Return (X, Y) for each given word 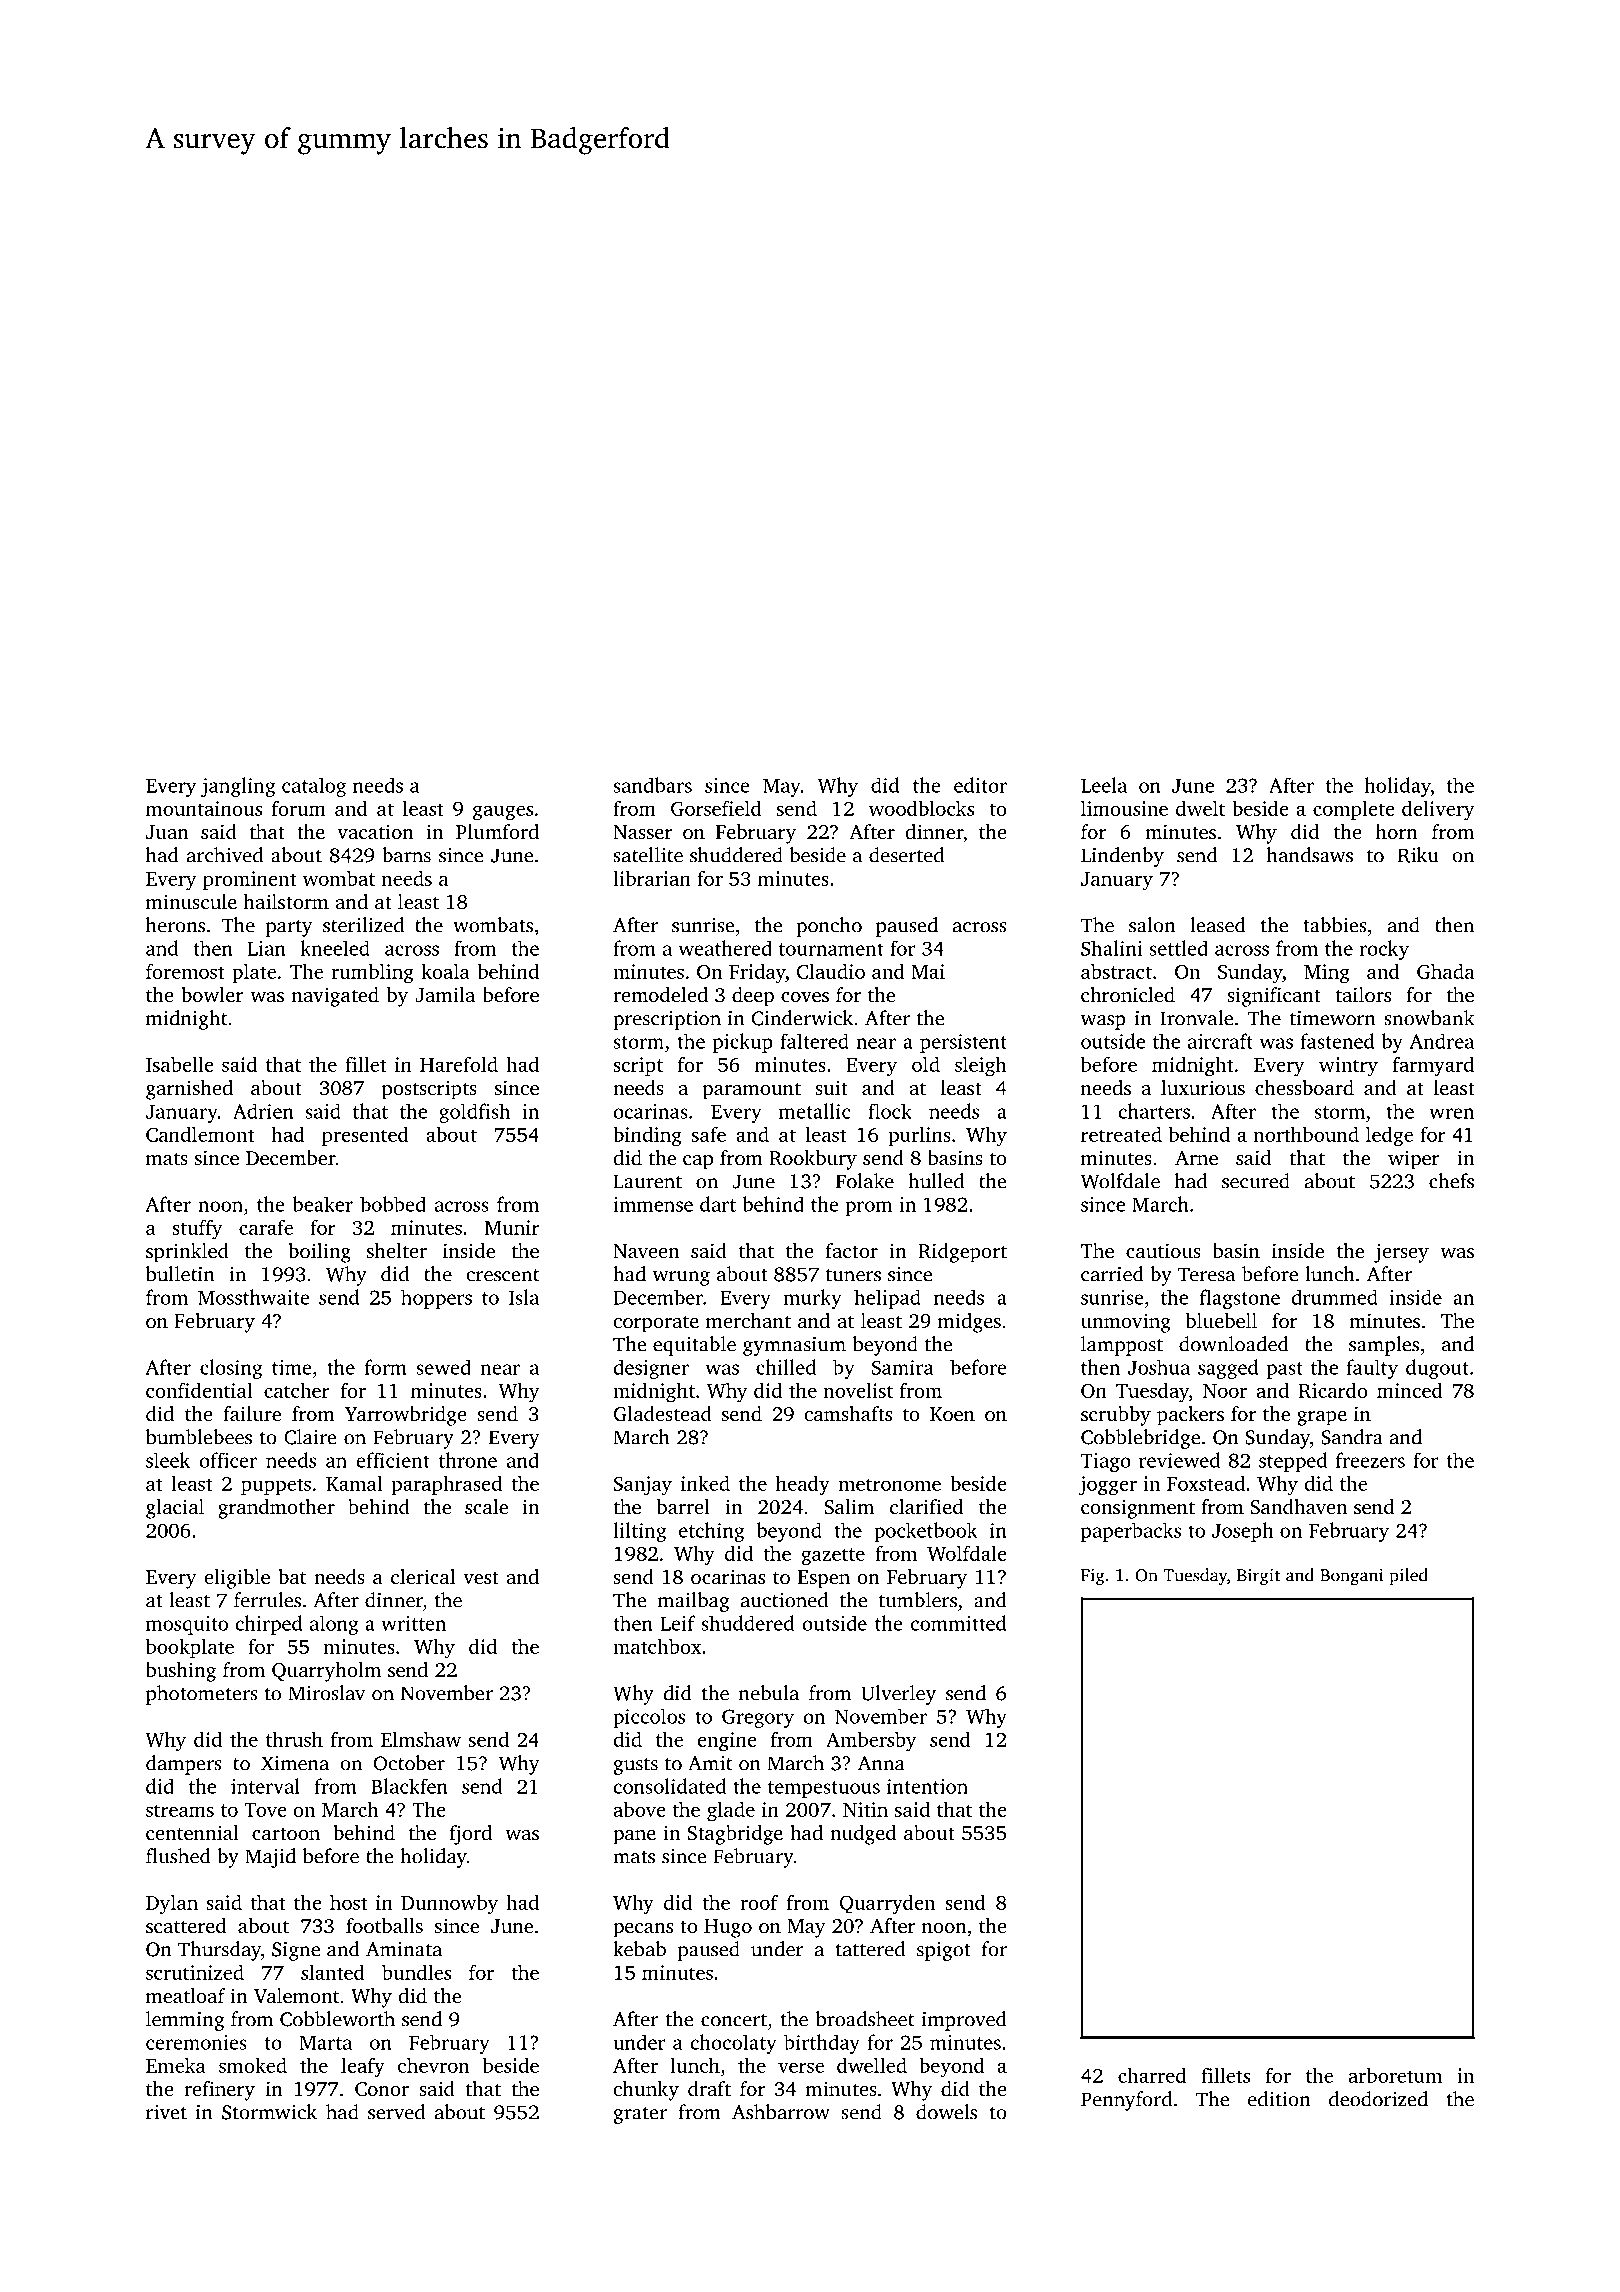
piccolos (649, 1718)
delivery (1438, 810)
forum (299, 808)
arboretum (1395, 2075)
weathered (725, 948)
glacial (175, 1509)
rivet (166, 2112)
